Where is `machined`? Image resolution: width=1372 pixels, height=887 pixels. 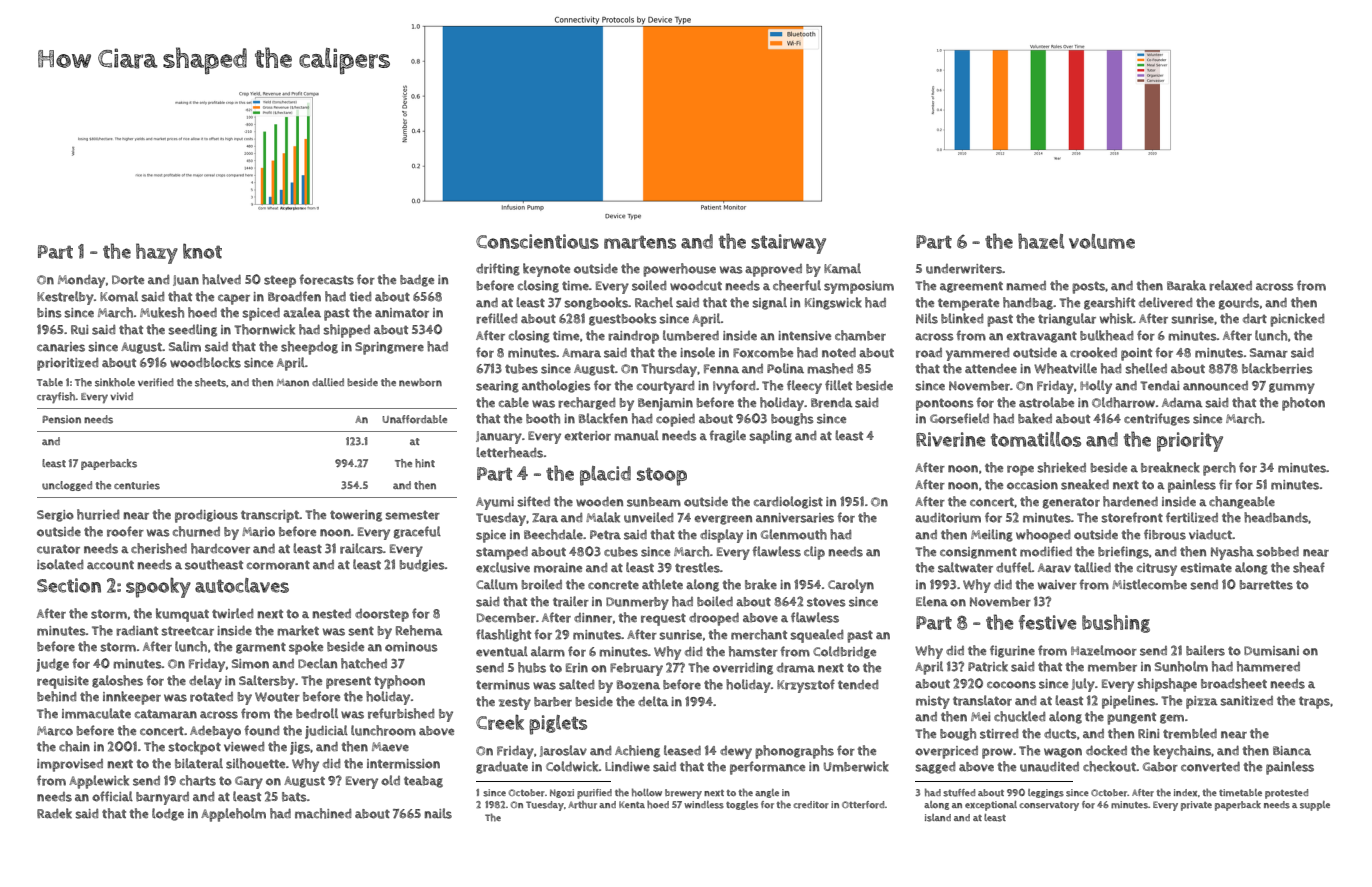 machined is located at coordinates (323, 813).
